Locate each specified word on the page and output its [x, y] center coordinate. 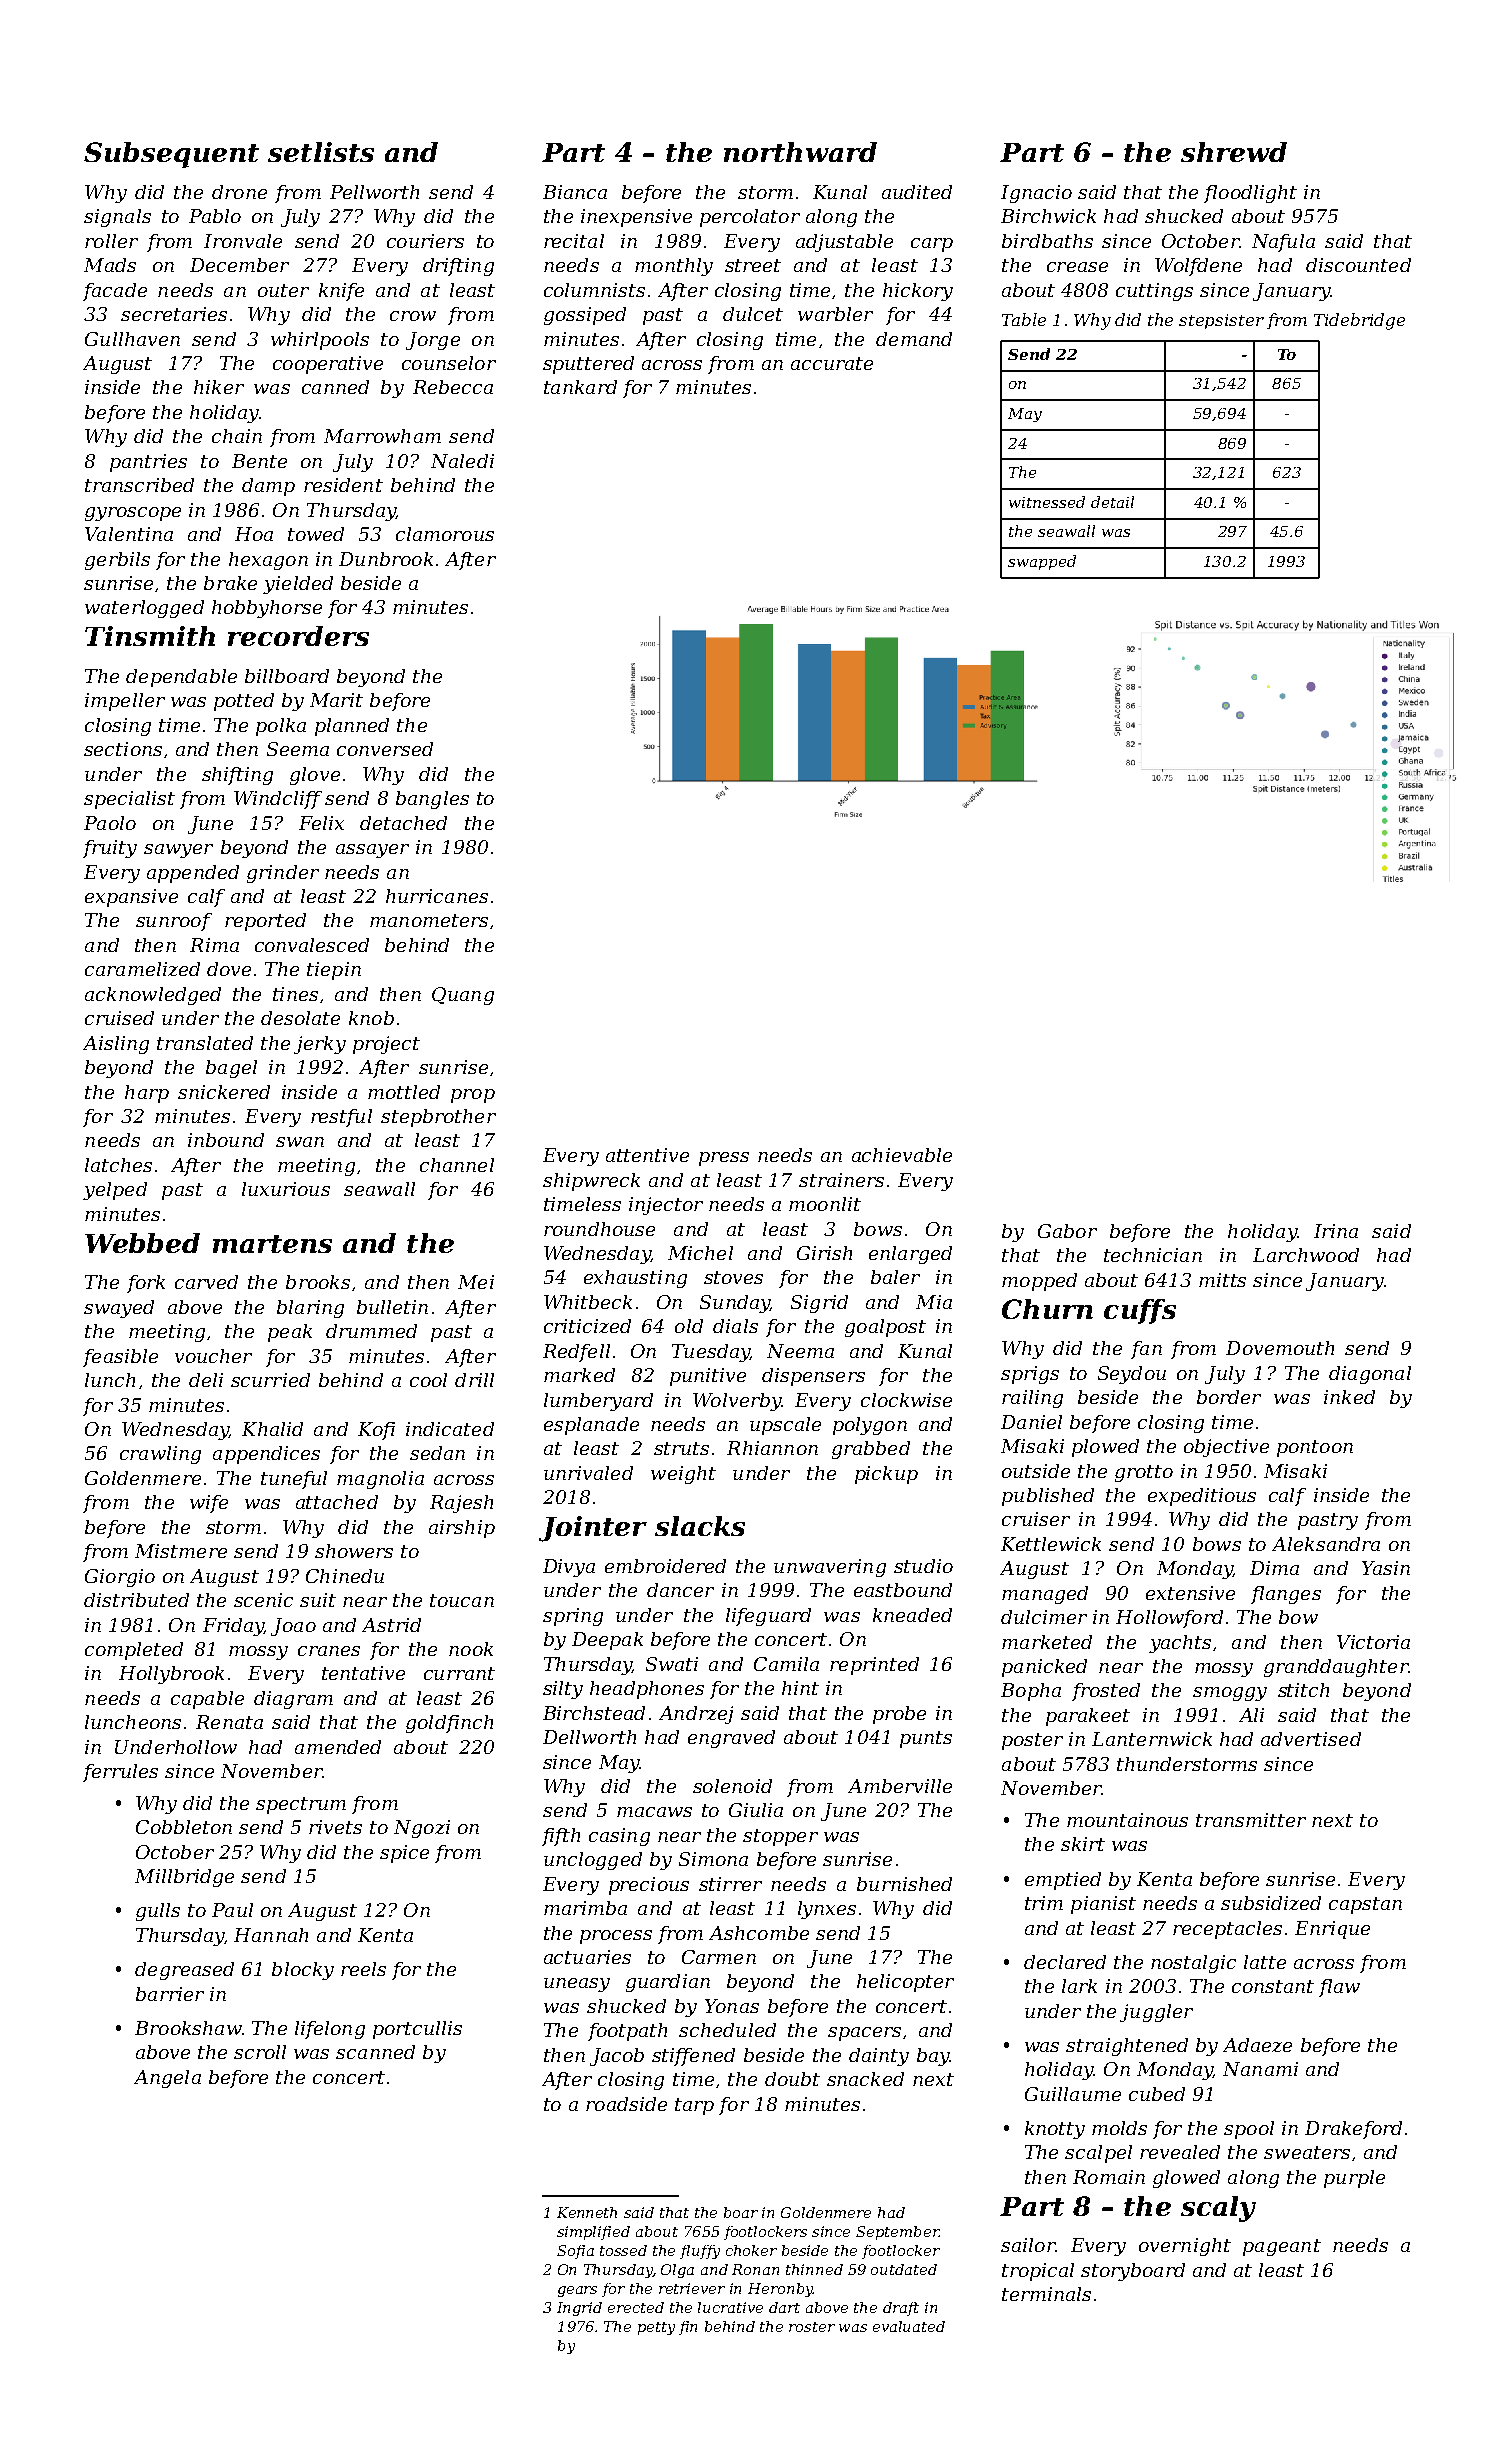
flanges [1286, 1595]
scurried [270, 1380]
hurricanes [437, 896]
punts [926, 1739]
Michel [700, 1253]
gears [577, 2291]
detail [1112, 502]
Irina [1336, 1231]
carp [932, 245]
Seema [298, 749]
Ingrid [579, 2309]
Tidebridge [1359, 321]
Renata [229, 1722]
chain [237, 436]
